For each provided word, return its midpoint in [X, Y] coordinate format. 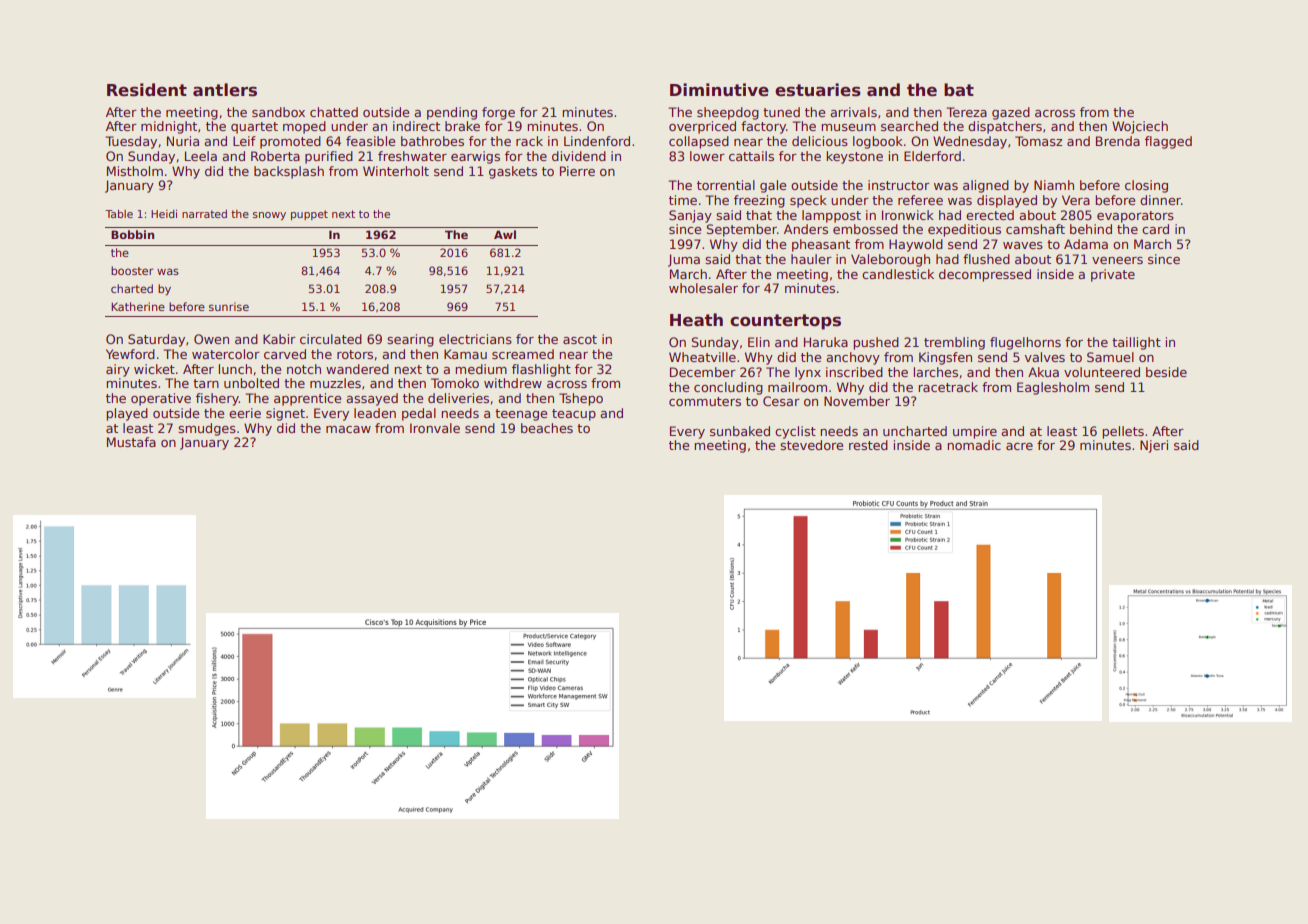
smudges [207, 429]
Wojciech [1140, 127]
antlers [225, 90]
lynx [808, 373]
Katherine [138, 306]
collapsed [699, 142]
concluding [728, 388]
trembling [954, 343]
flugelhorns [1025, 343]
